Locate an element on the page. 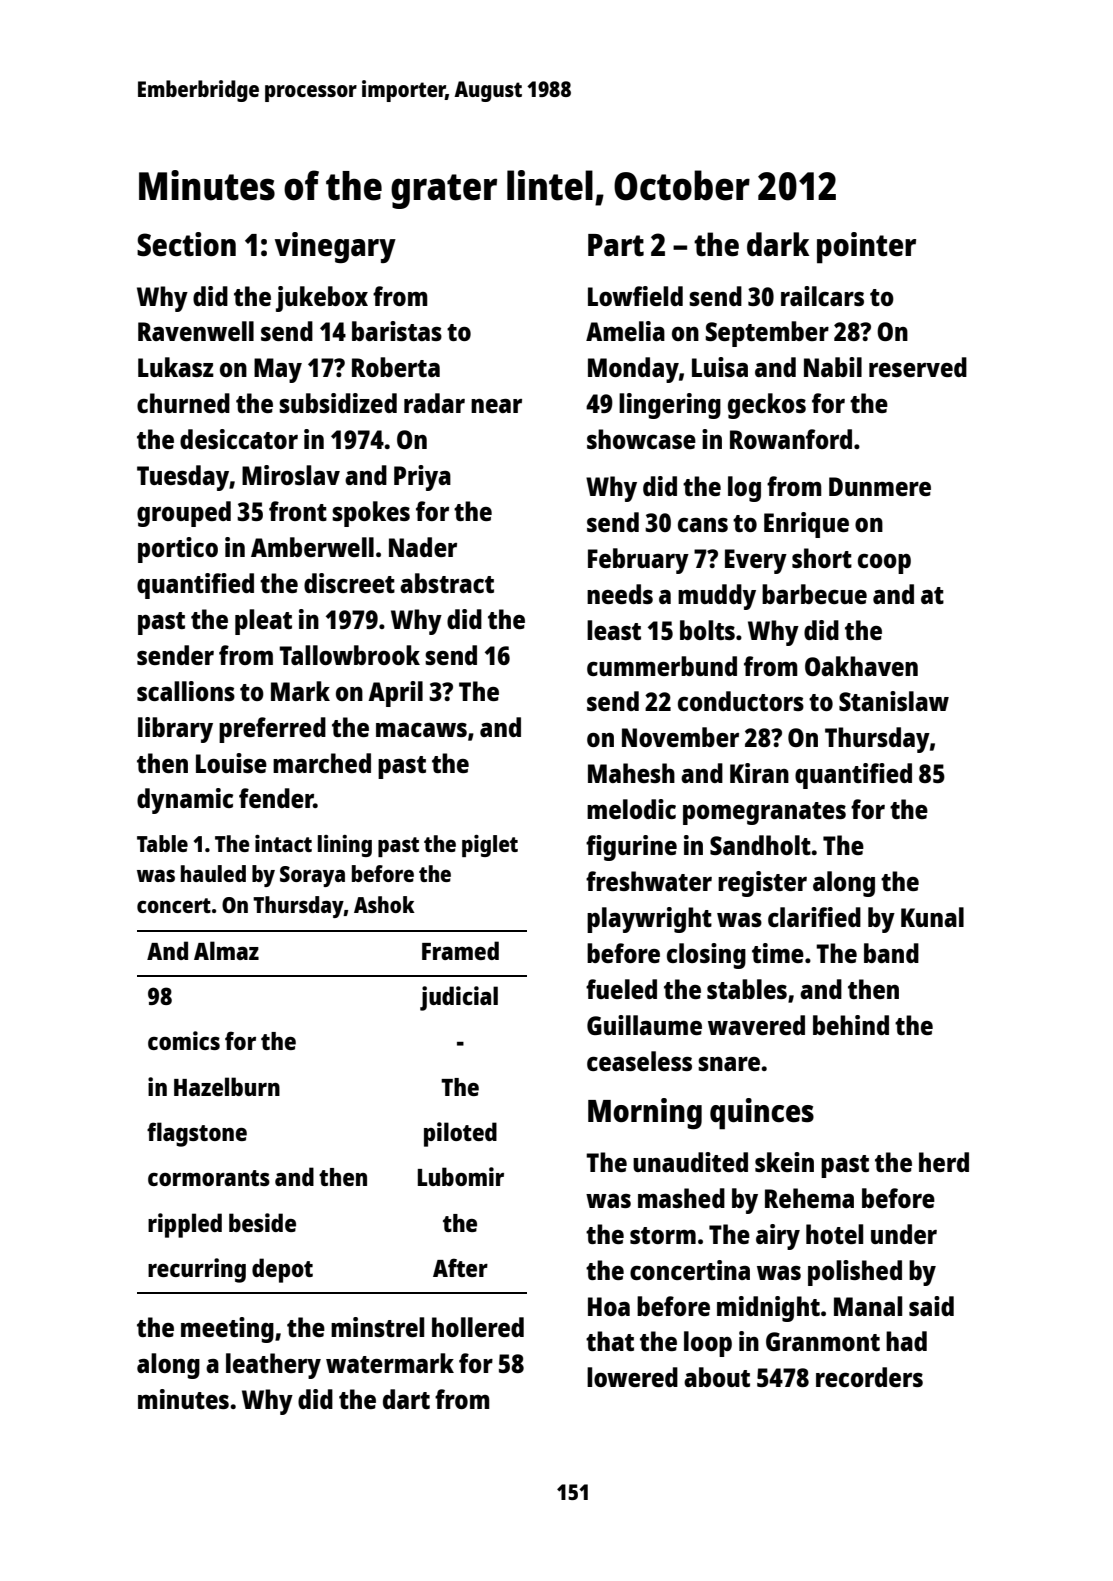 The image size is (1113, 1581). February is located at coordinates (638, 561).
